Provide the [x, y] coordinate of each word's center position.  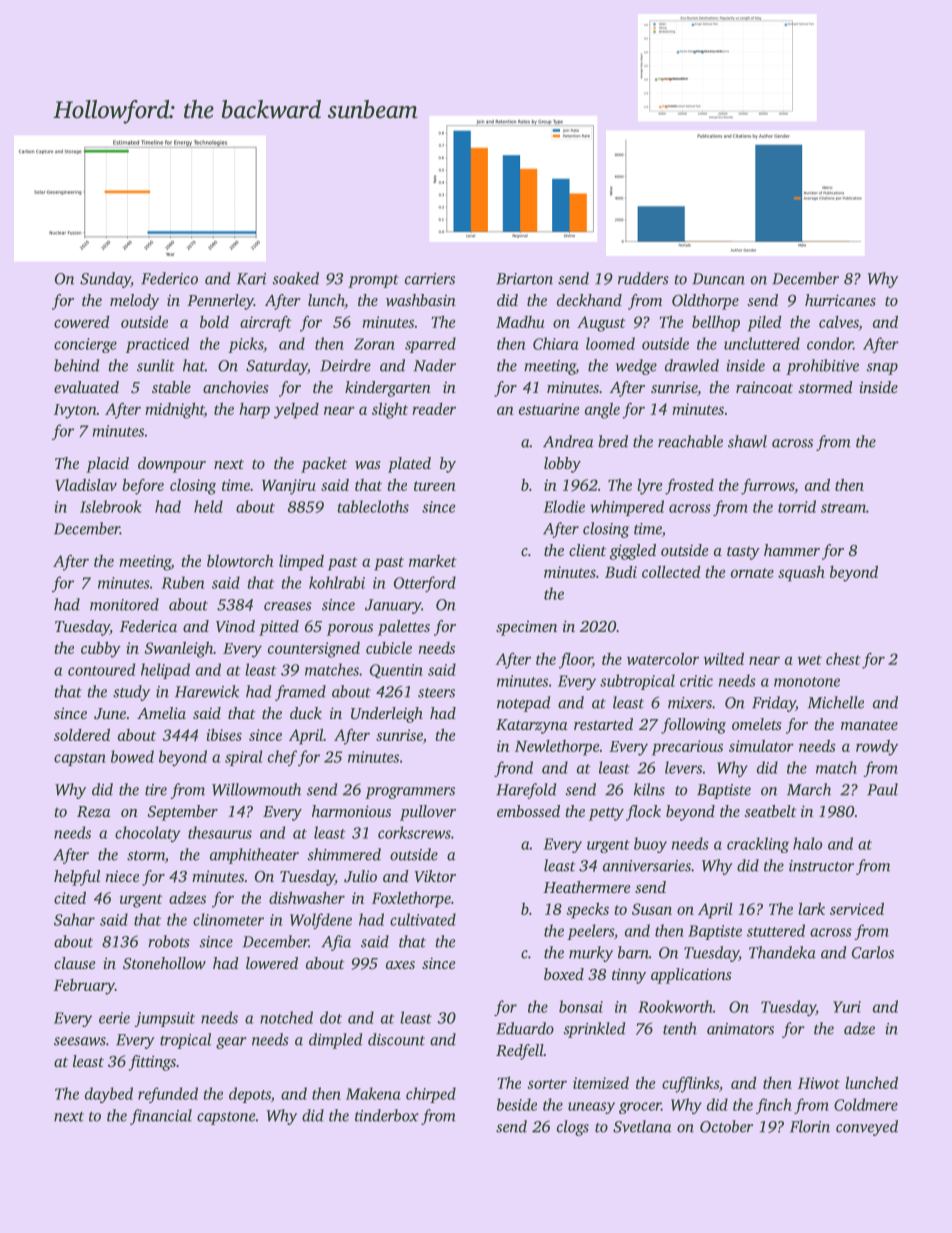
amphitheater [254, 856]
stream [843, 508]
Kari [251, 279]
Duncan [718, 279]
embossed [528, 811]
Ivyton [75, 411]
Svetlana [642, 1126]
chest [843, 658]
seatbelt [770, 811]
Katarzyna [532, 726]
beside [517, 1104]
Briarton [524, 279]
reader [434, 409]
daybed [109, 1095]
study [131, 693]
